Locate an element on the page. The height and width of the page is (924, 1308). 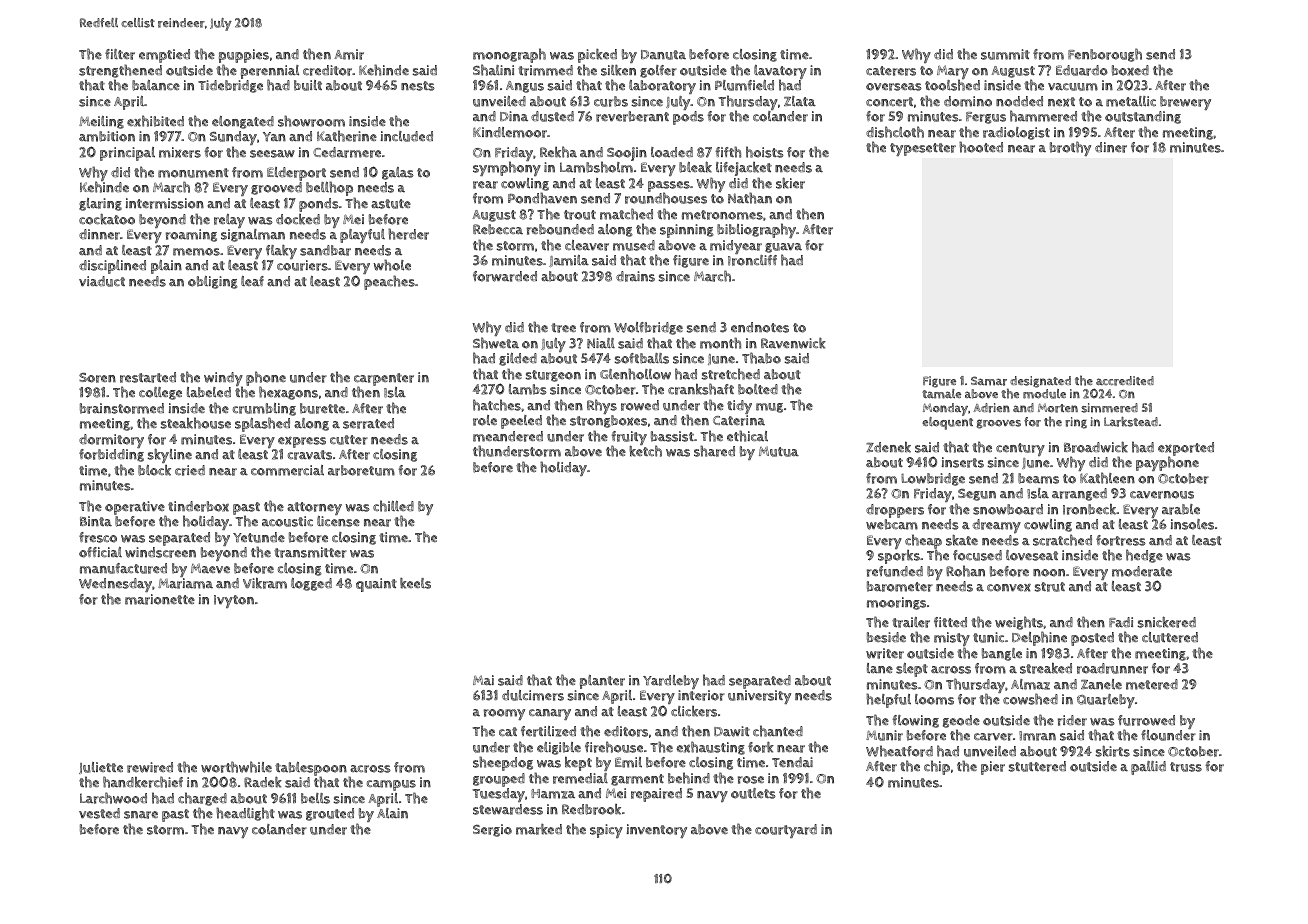
snare is located at coordinates (141, 815).
